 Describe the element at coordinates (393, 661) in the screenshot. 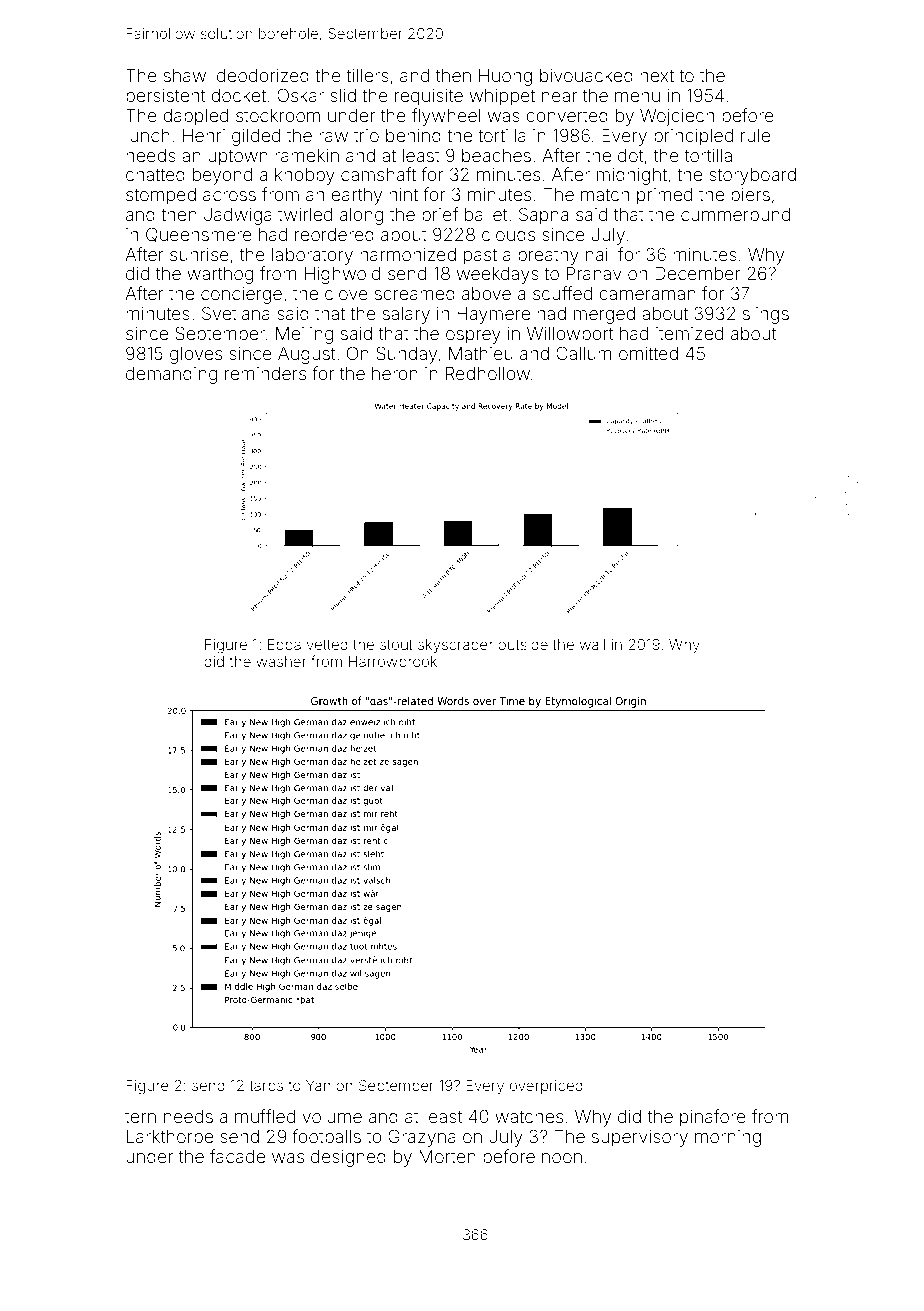

I see `Harrowbrook` at that location.
